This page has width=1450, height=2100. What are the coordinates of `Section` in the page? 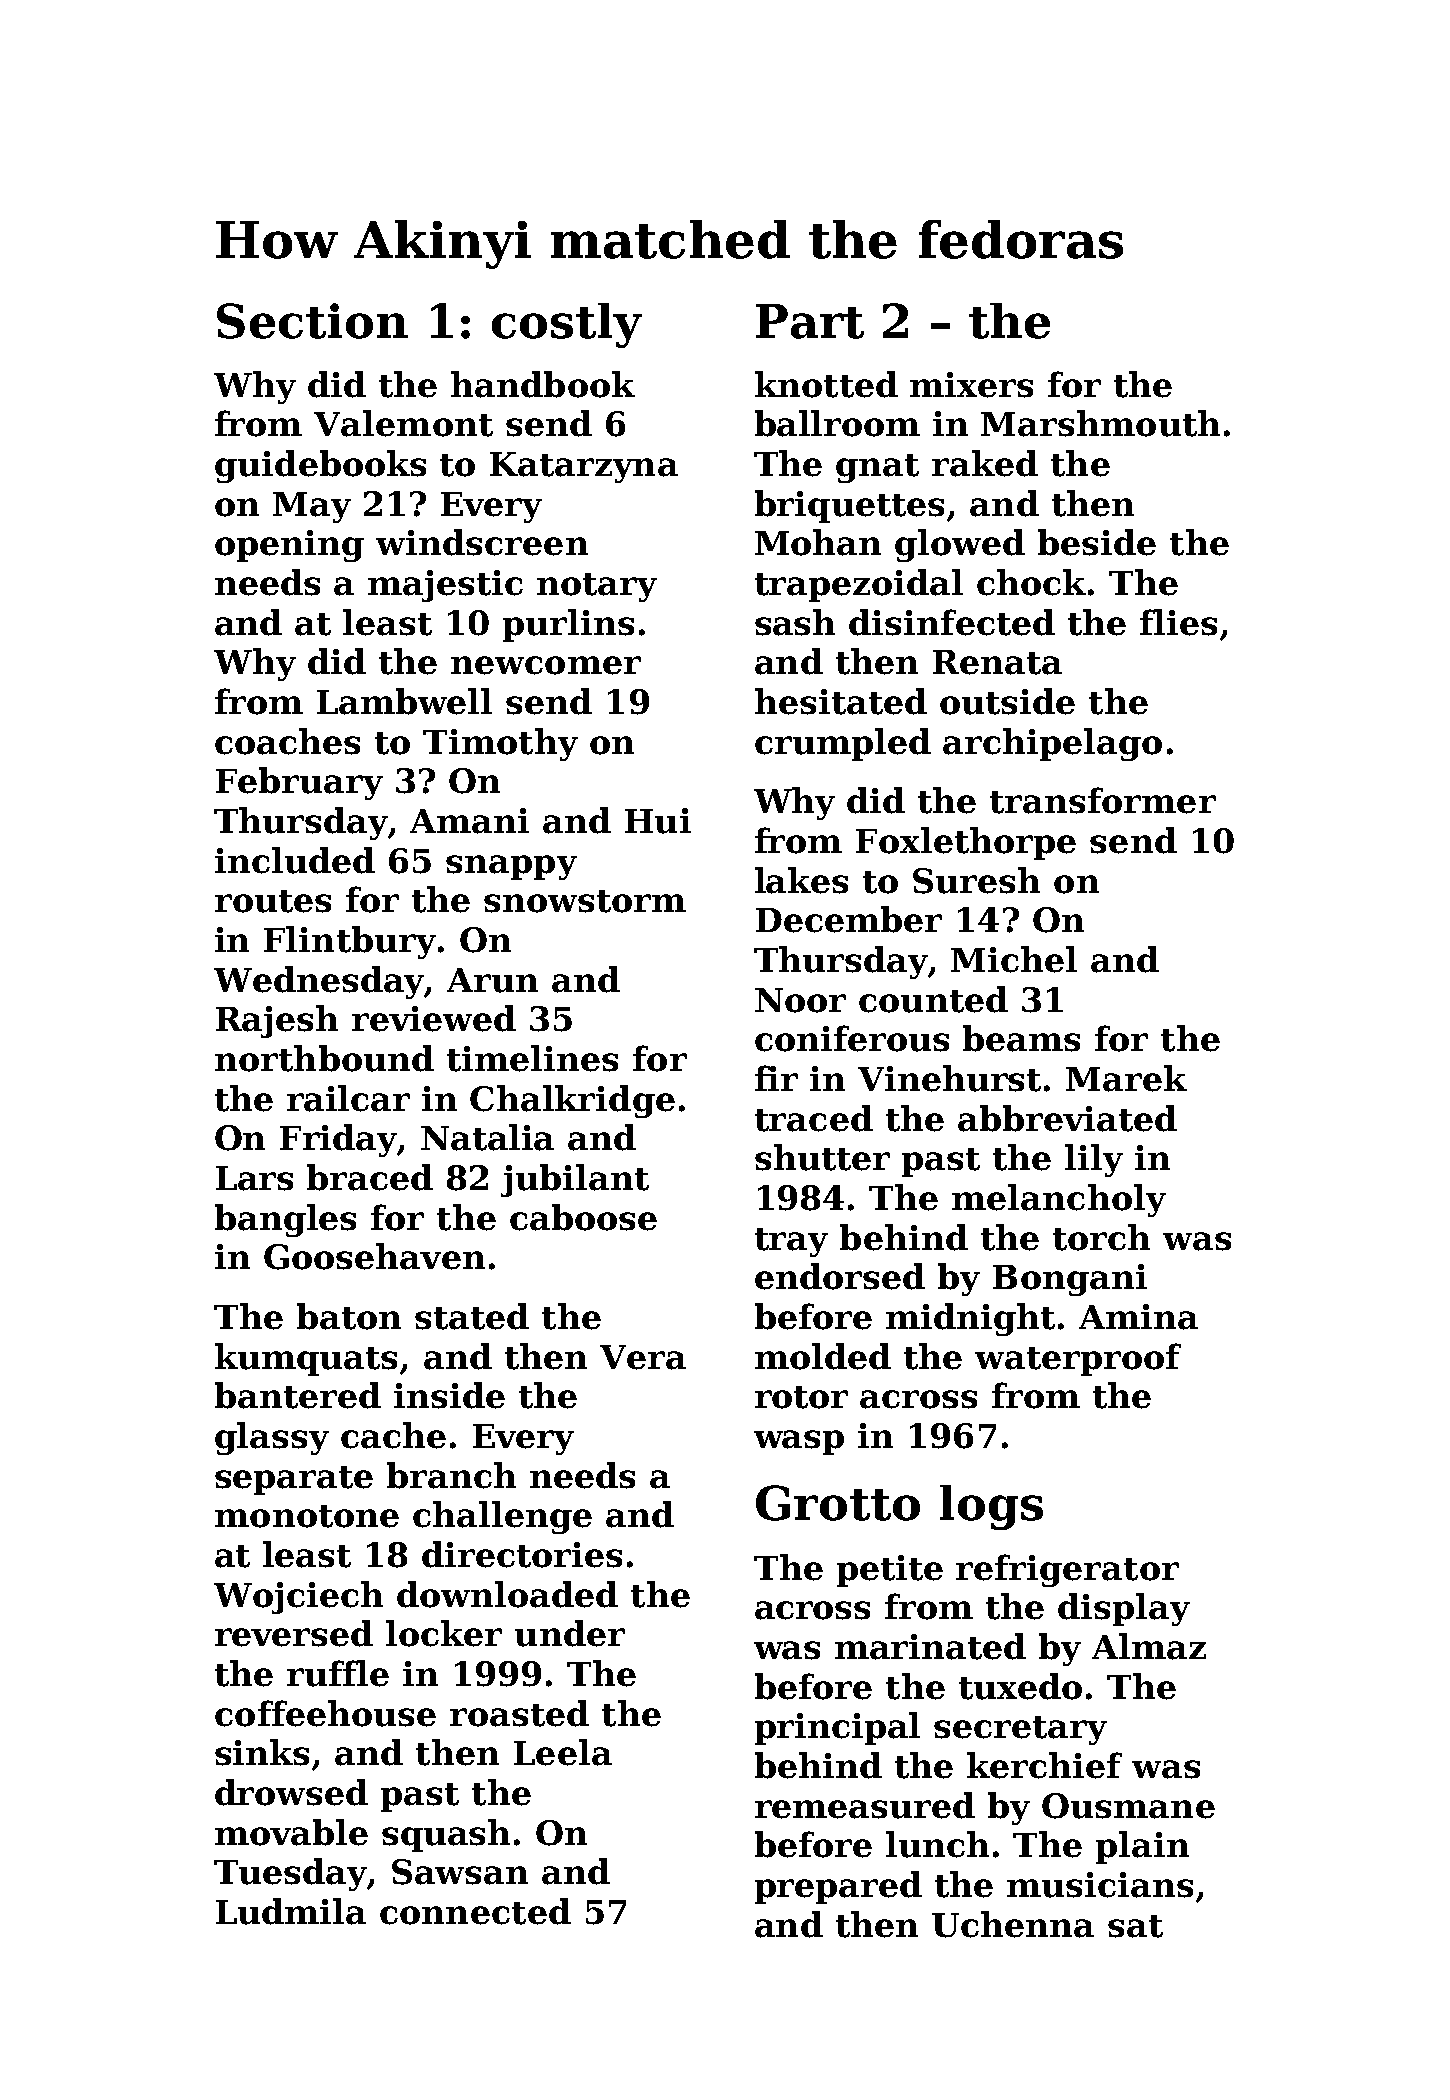 It's located at (312, 321).
